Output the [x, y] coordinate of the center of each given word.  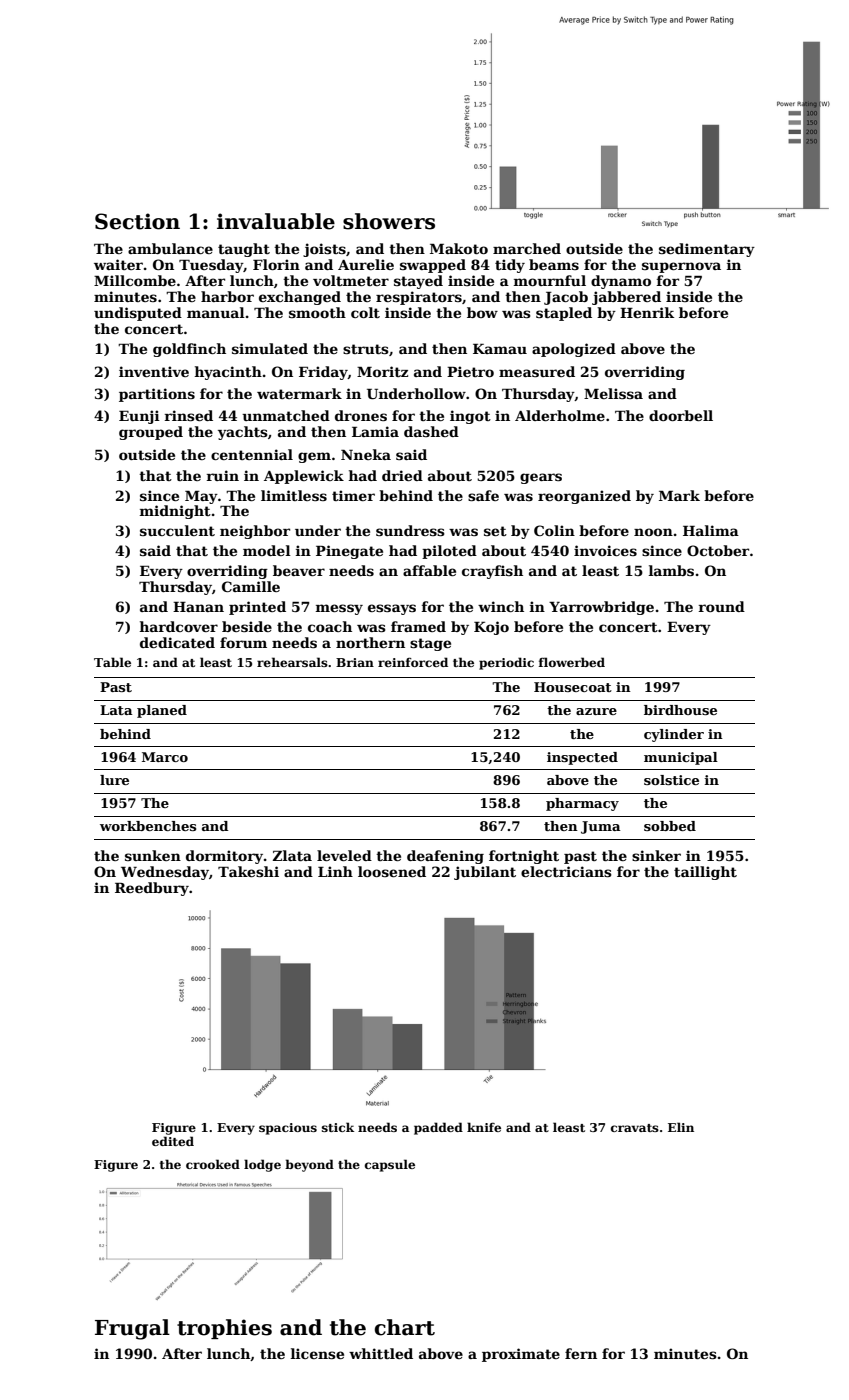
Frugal [132, 1329]
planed [162, 711]
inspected [582, 758]
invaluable [276, 221]
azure [596, 711]
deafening [445, 857]
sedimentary [707, 250]
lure [114, 780]
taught [244, 250]
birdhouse [680, 710]
